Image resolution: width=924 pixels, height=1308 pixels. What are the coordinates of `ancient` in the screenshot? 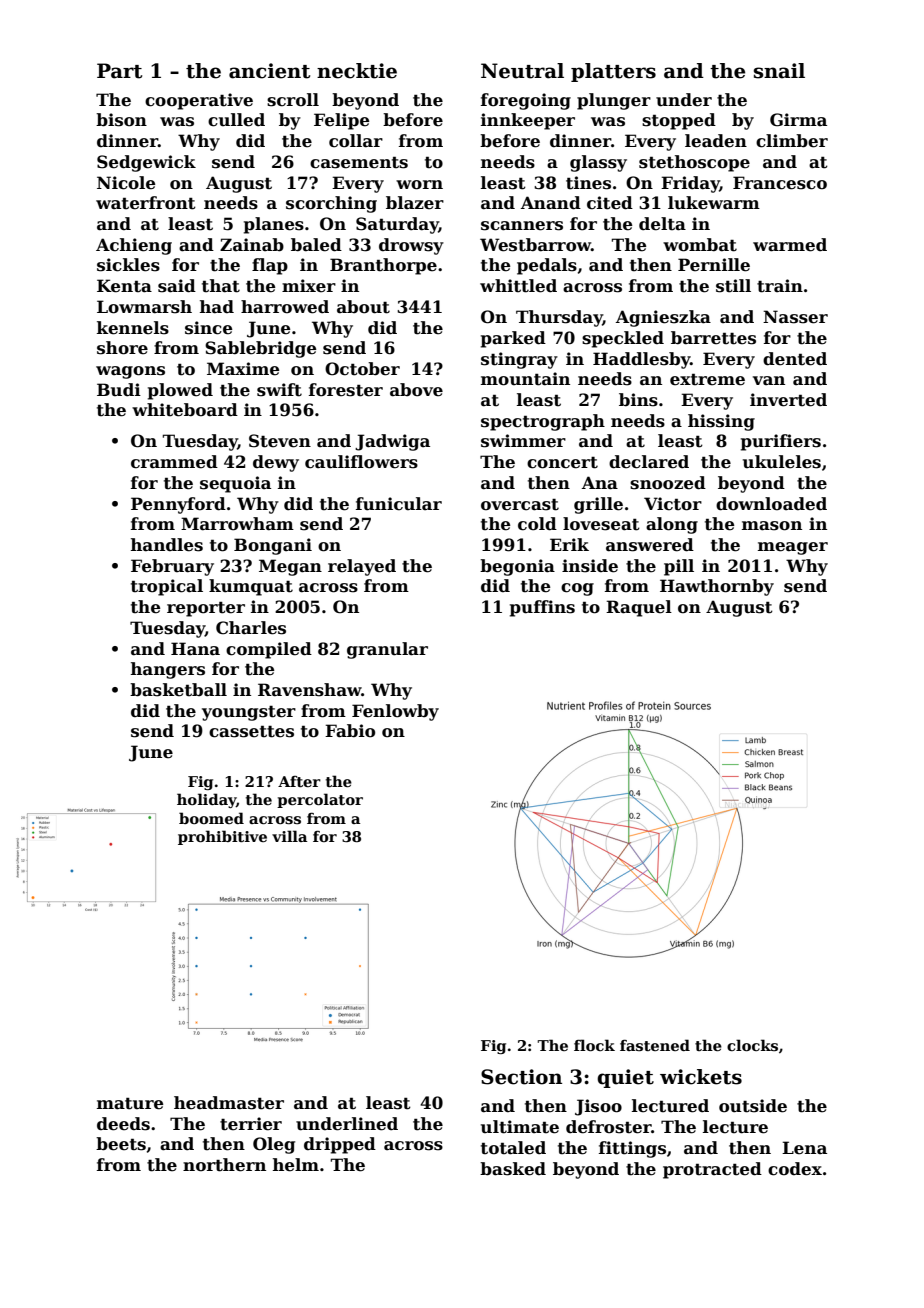 It's located at (269, 71).
